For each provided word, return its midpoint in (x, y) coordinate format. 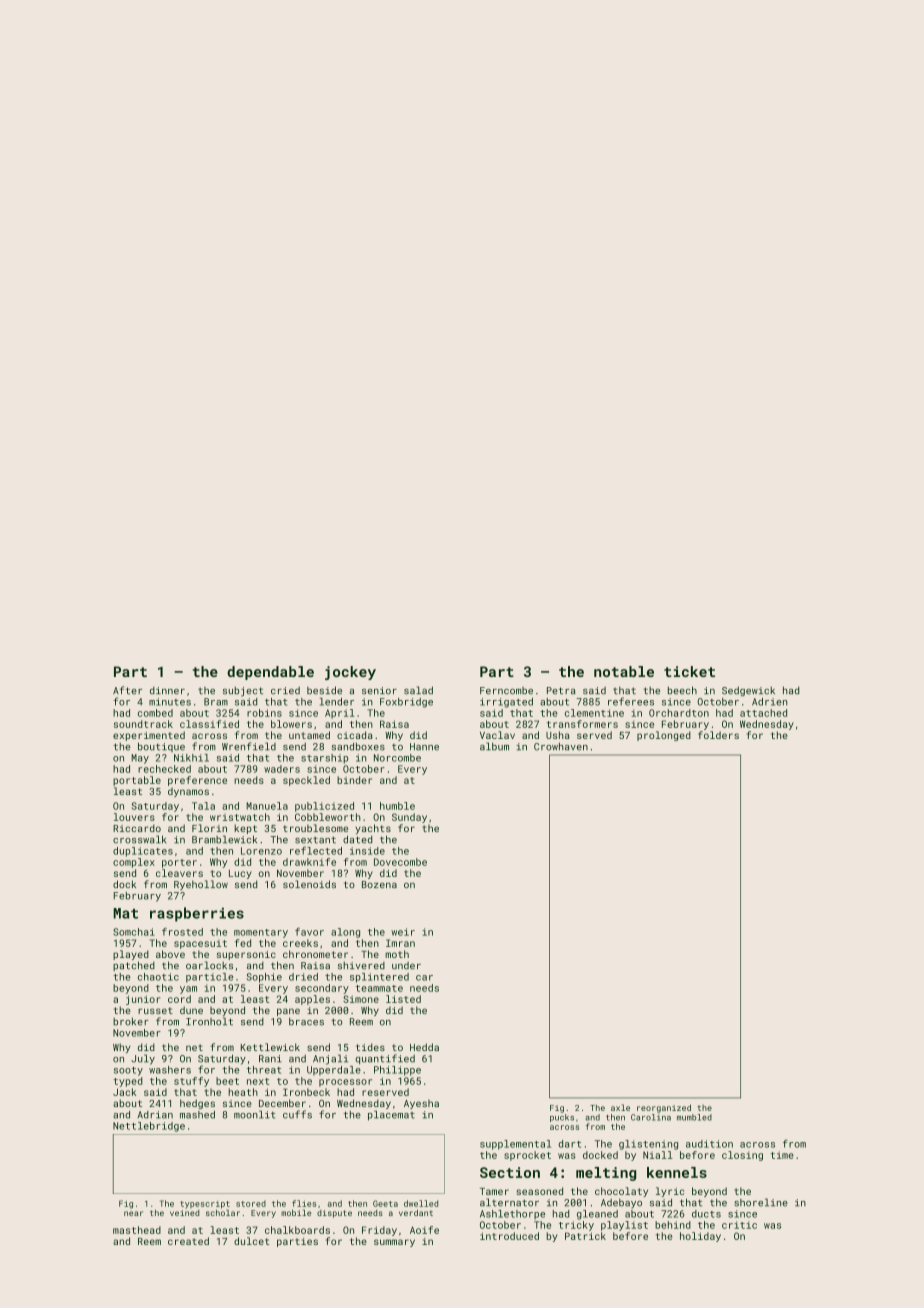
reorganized (664, 1108)
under (406, 966)
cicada (355, 735)
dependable (270, 673)
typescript (205, 1205)
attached (763, 713)
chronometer (315, 954)
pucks (562, 1118)
